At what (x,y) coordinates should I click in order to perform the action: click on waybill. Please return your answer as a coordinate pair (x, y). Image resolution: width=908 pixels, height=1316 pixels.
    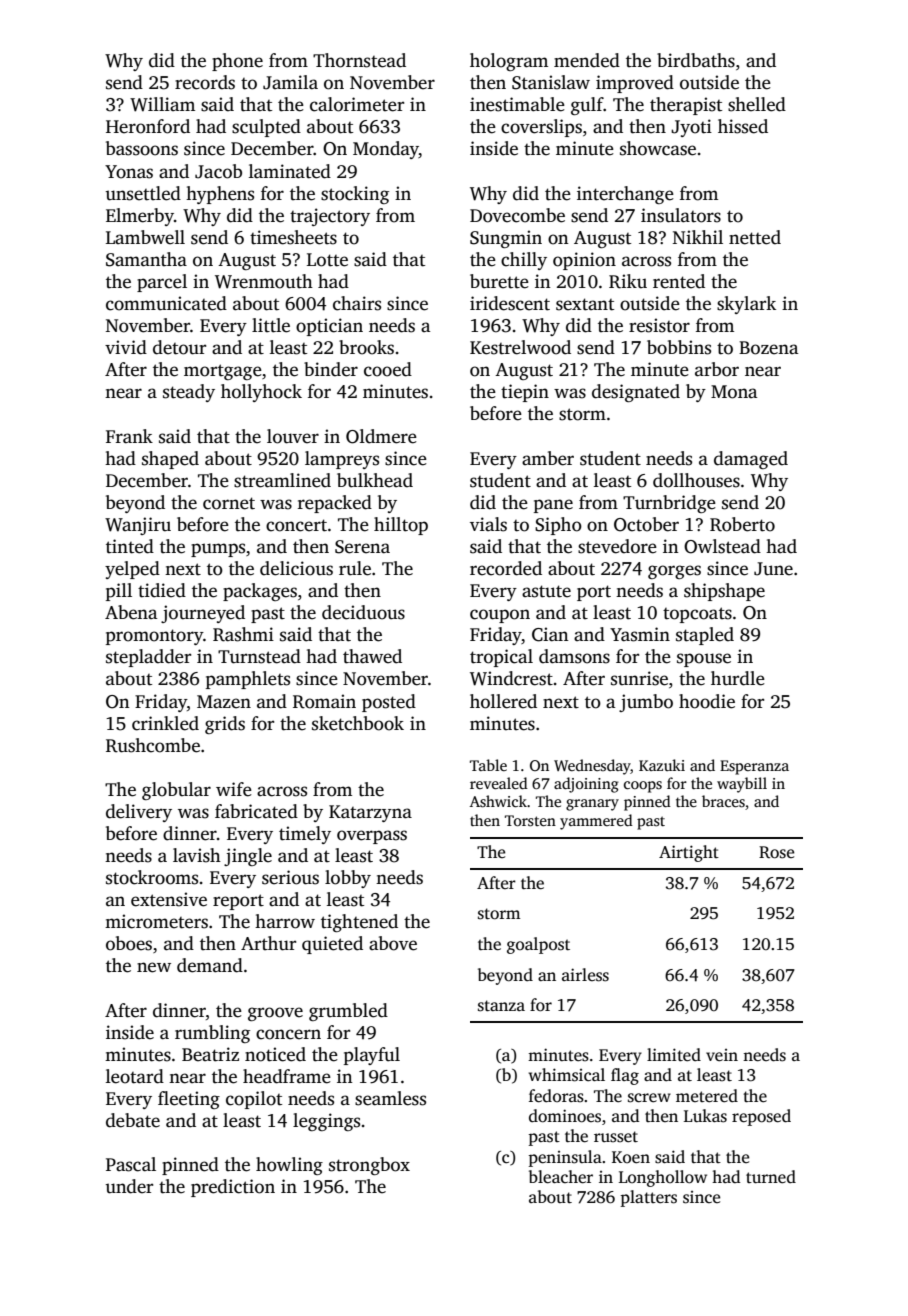
    Looking at the image, I should click on (742, 785).
